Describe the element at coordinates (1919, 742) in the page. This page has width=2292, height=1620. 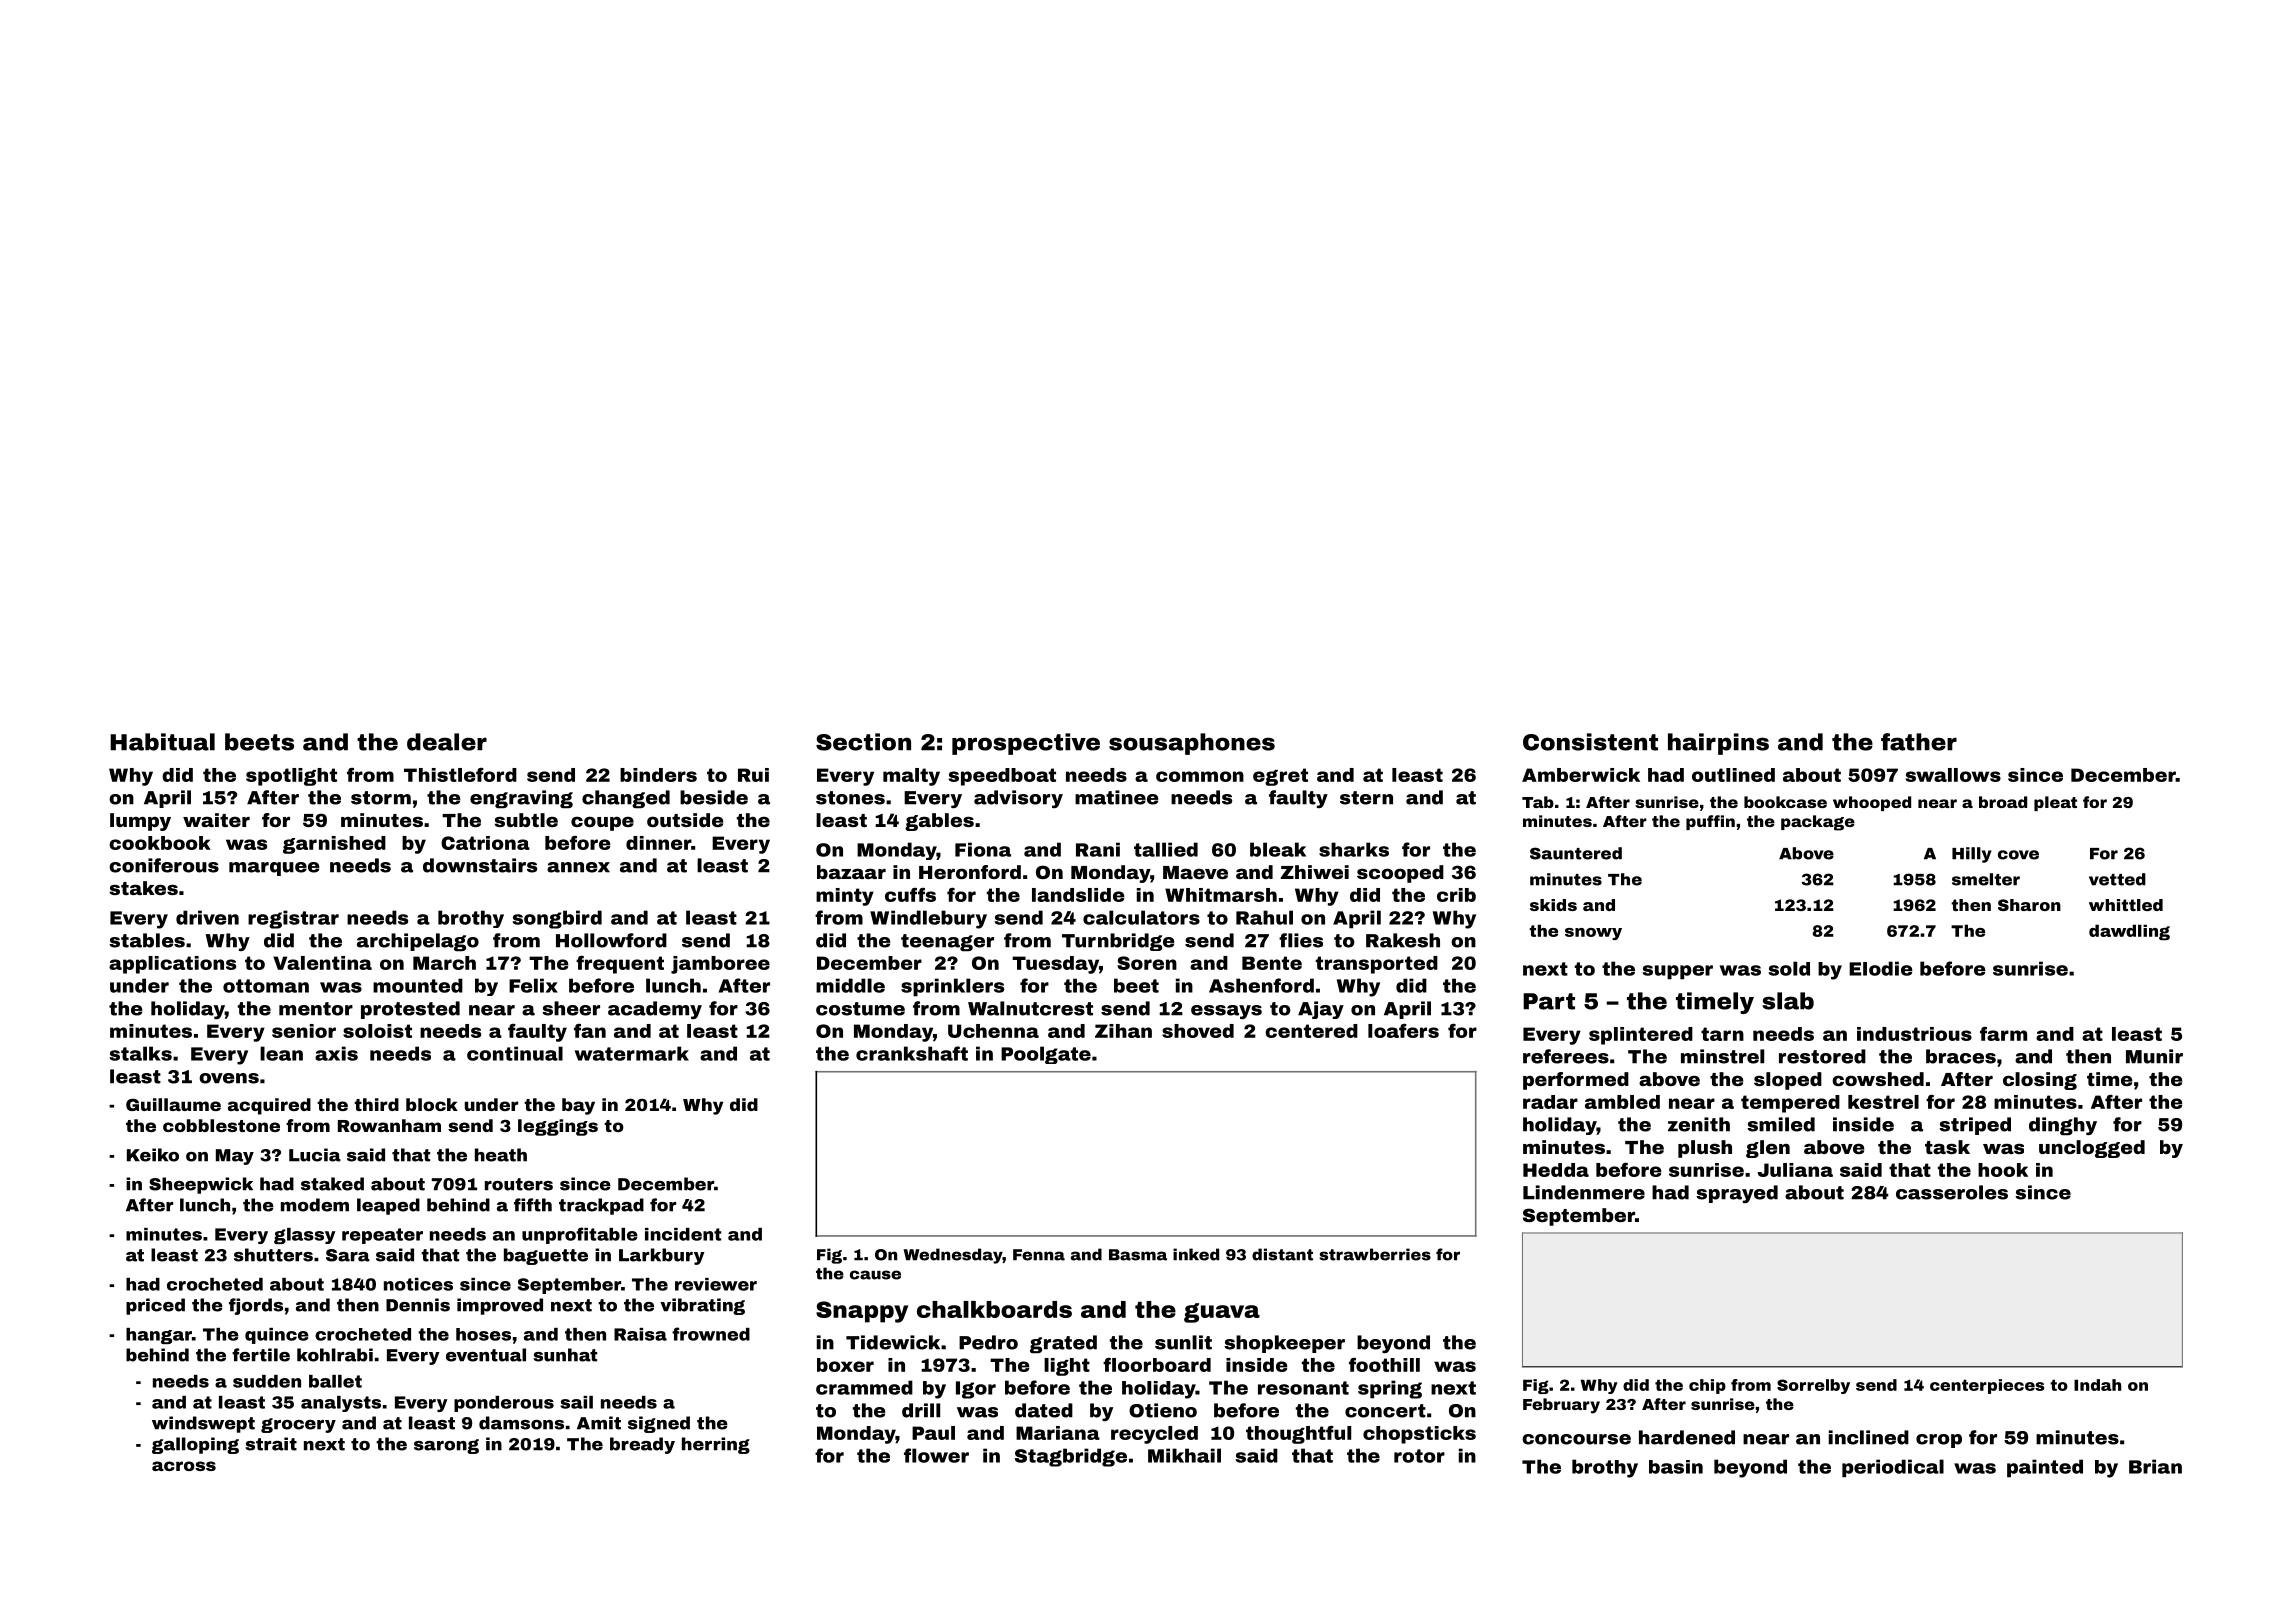
I see `father` at that location.
